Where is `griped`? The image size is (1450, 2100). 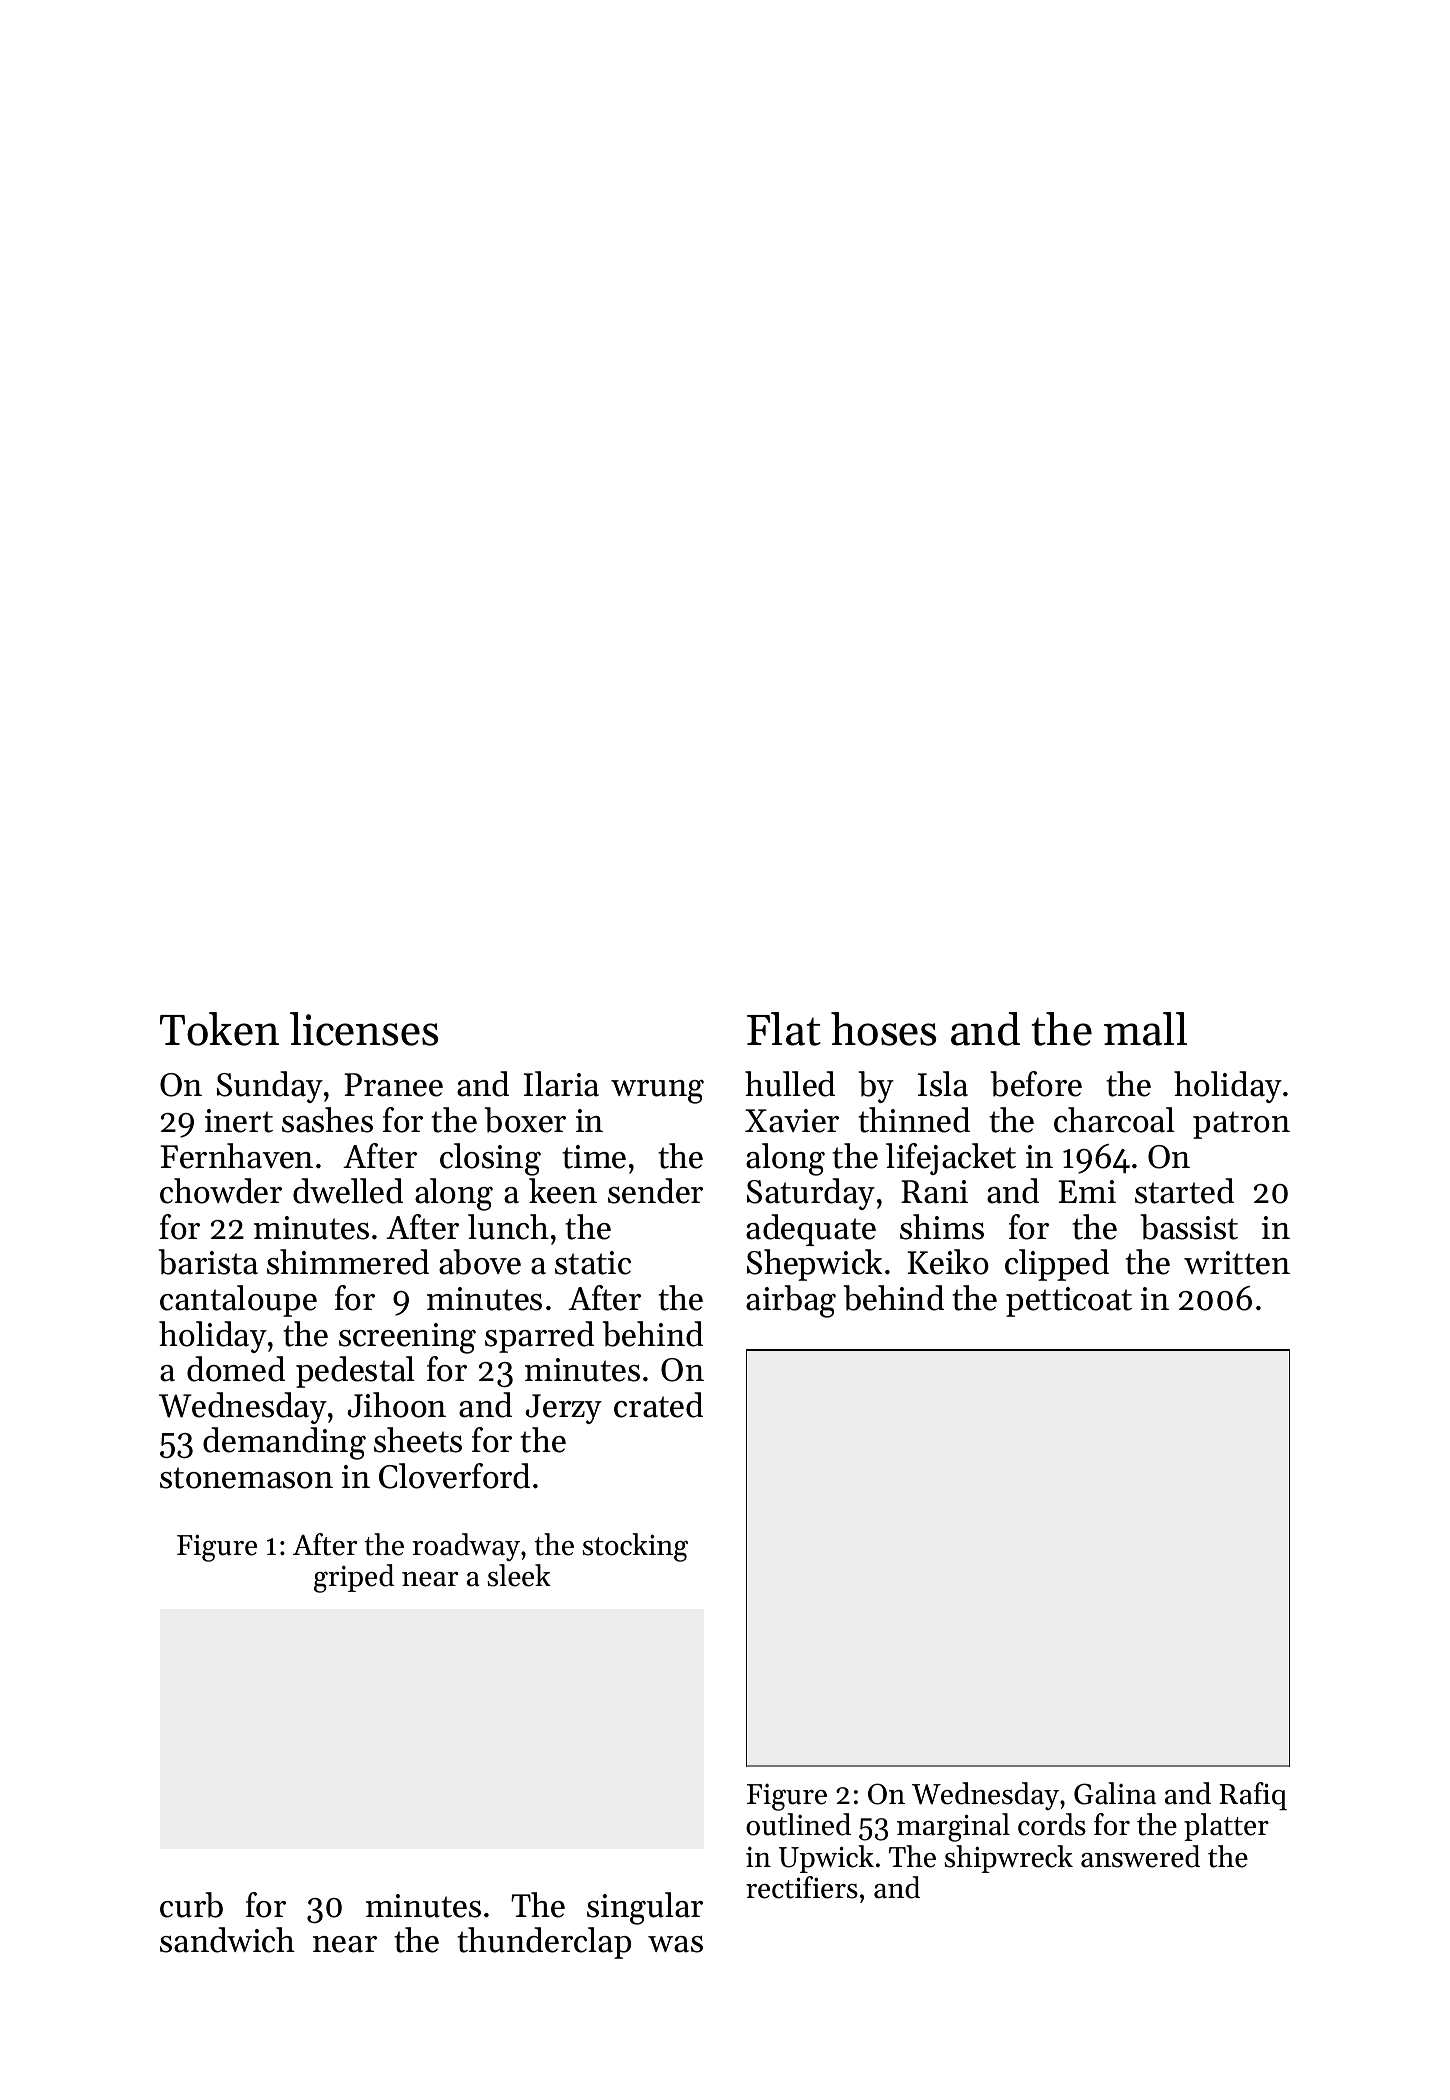 griped is located at coordinates (354, 1578).
